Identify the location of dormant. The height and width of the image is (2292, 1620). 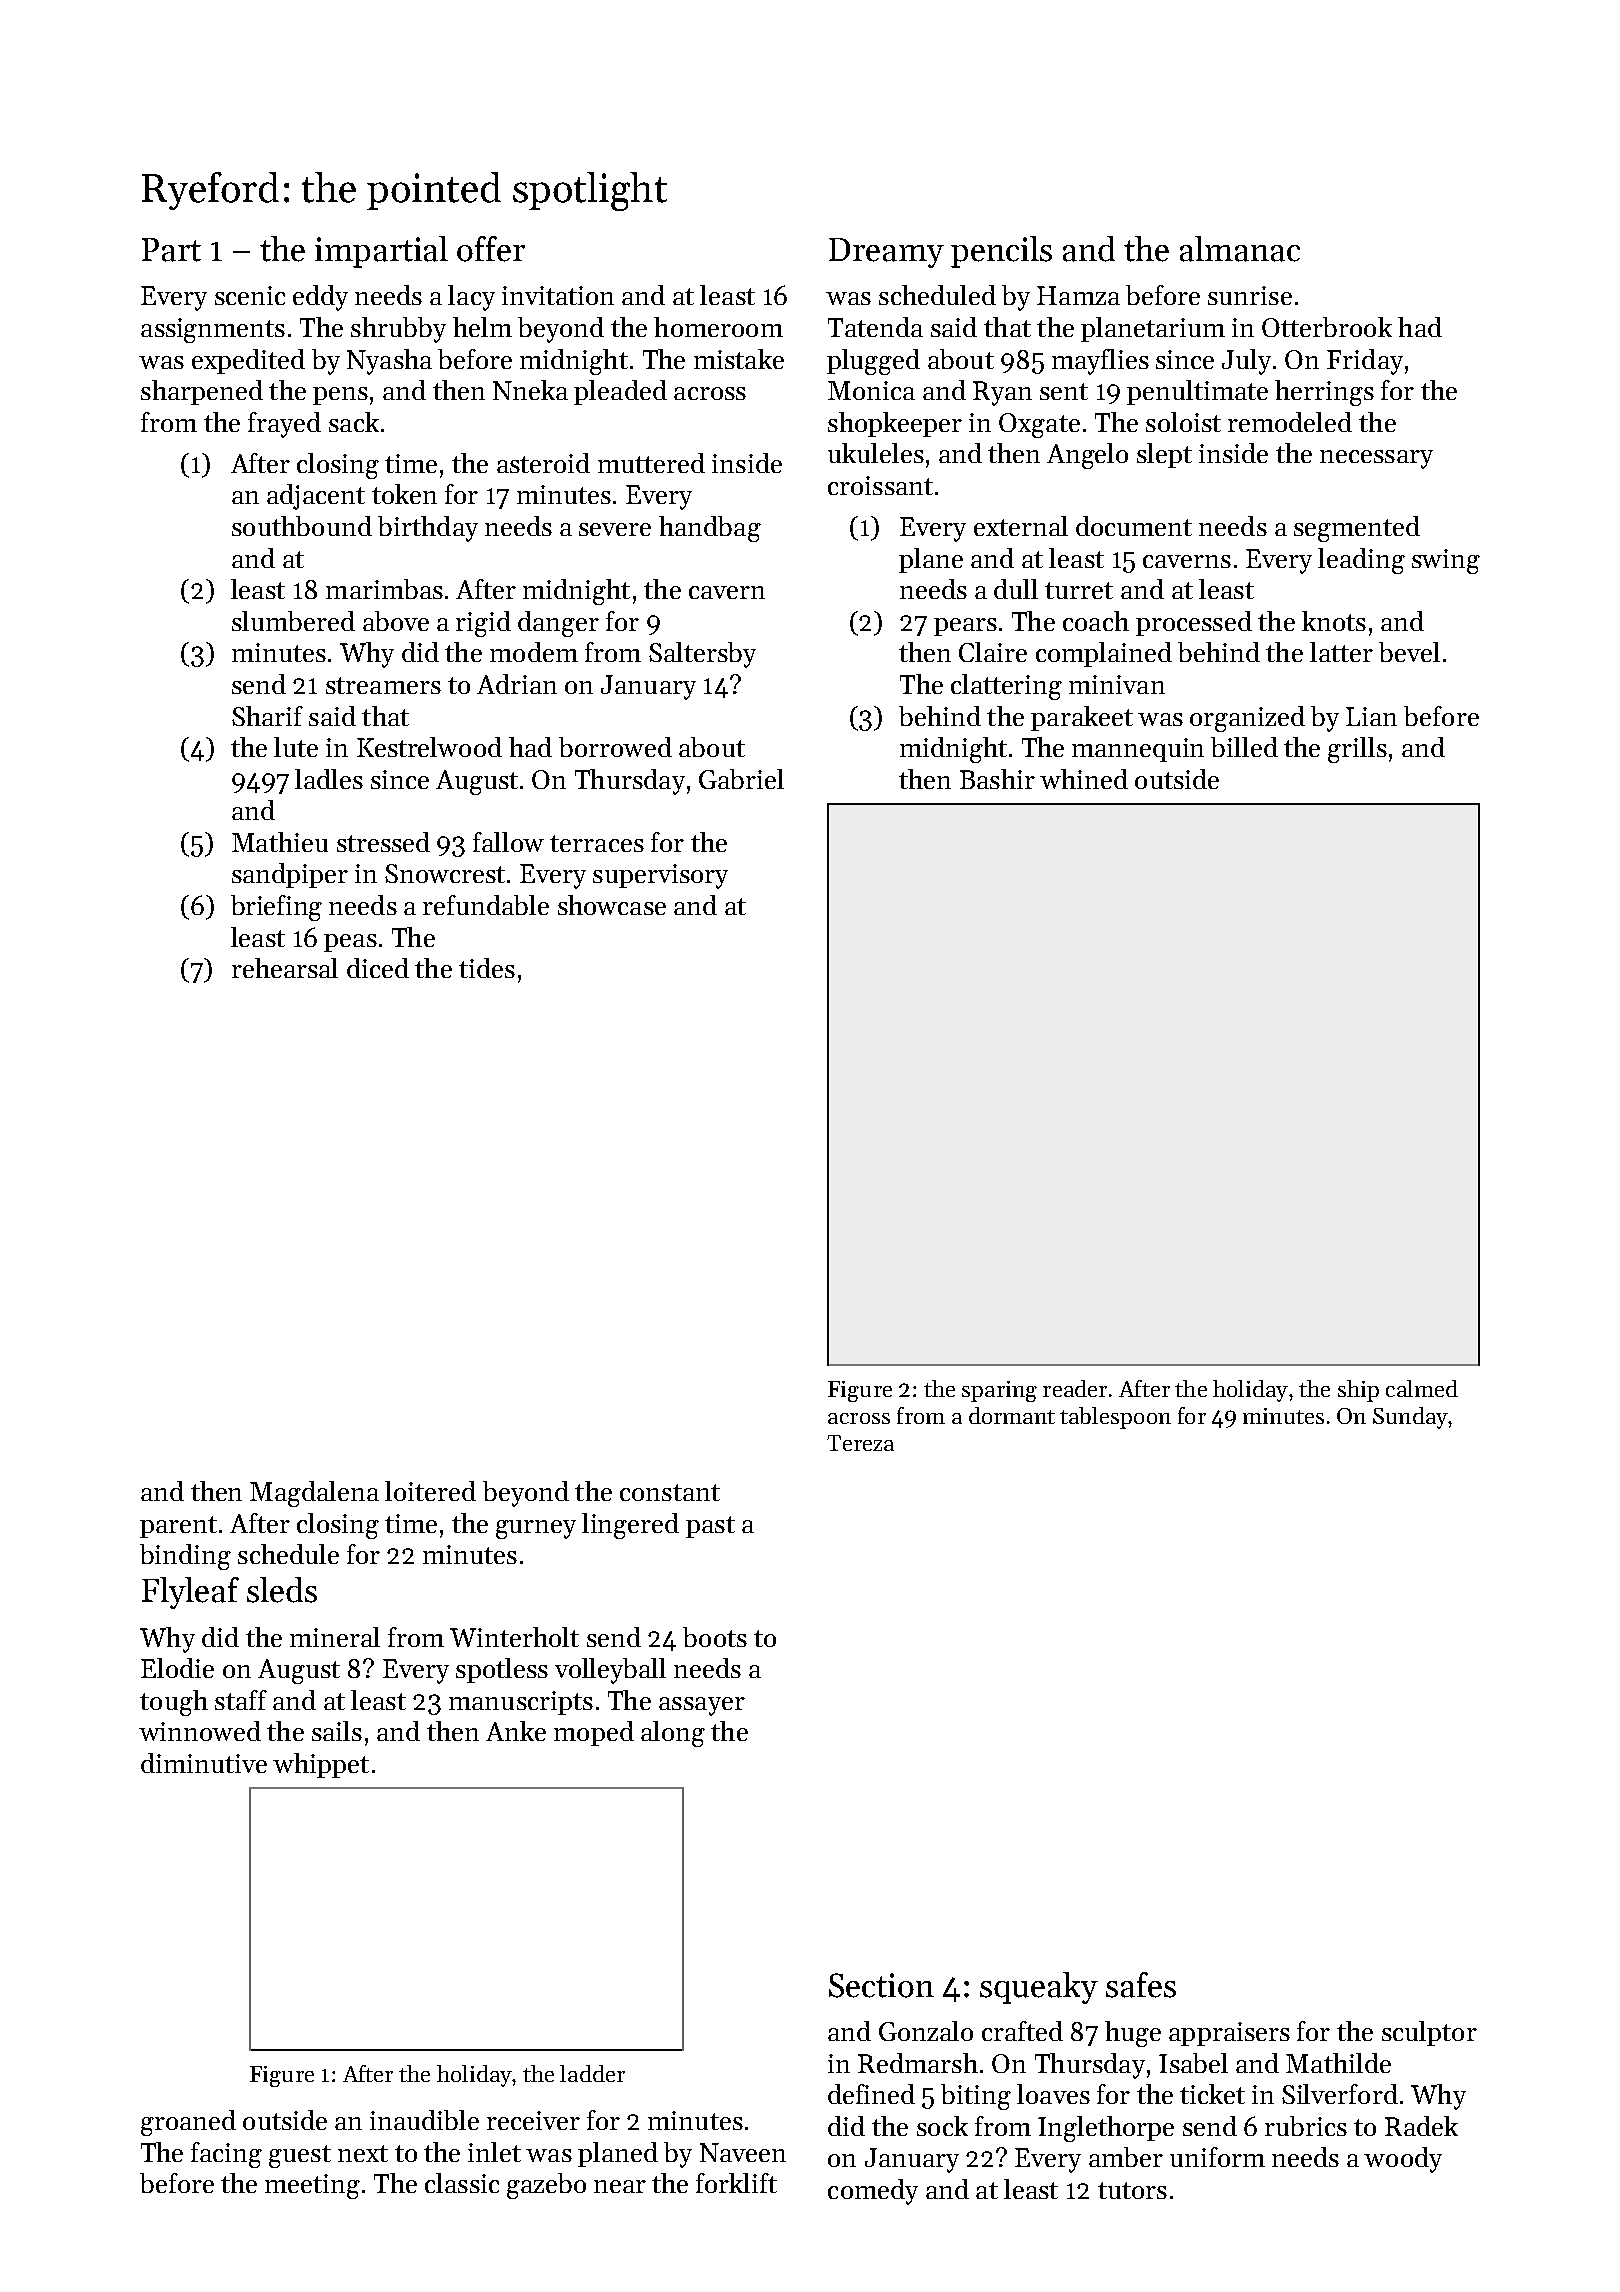
(1012, 1415).
